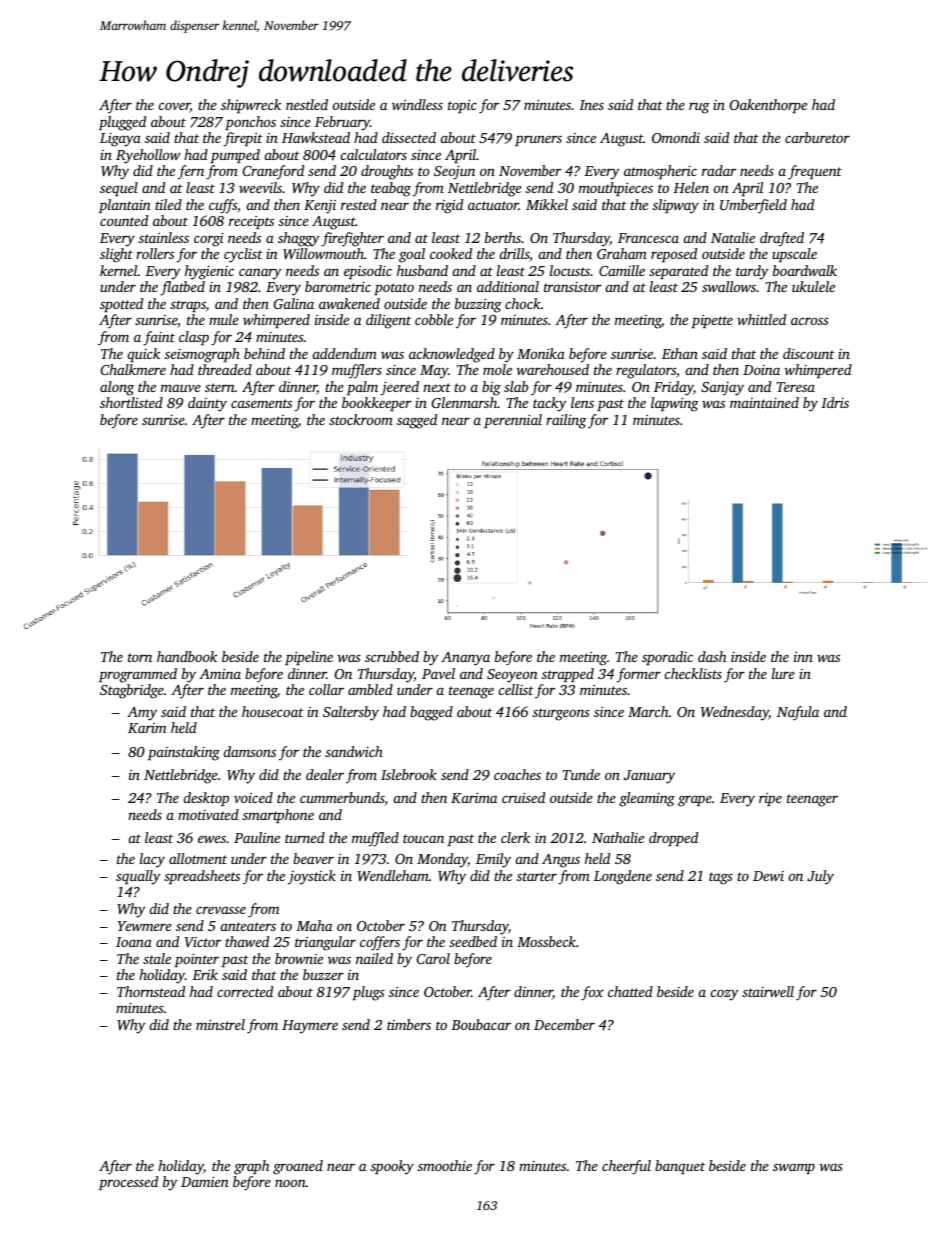  What do you see at coordinates (513, 421) in the screenshot?
I see `perennial` at bounding box center [513, 421].
